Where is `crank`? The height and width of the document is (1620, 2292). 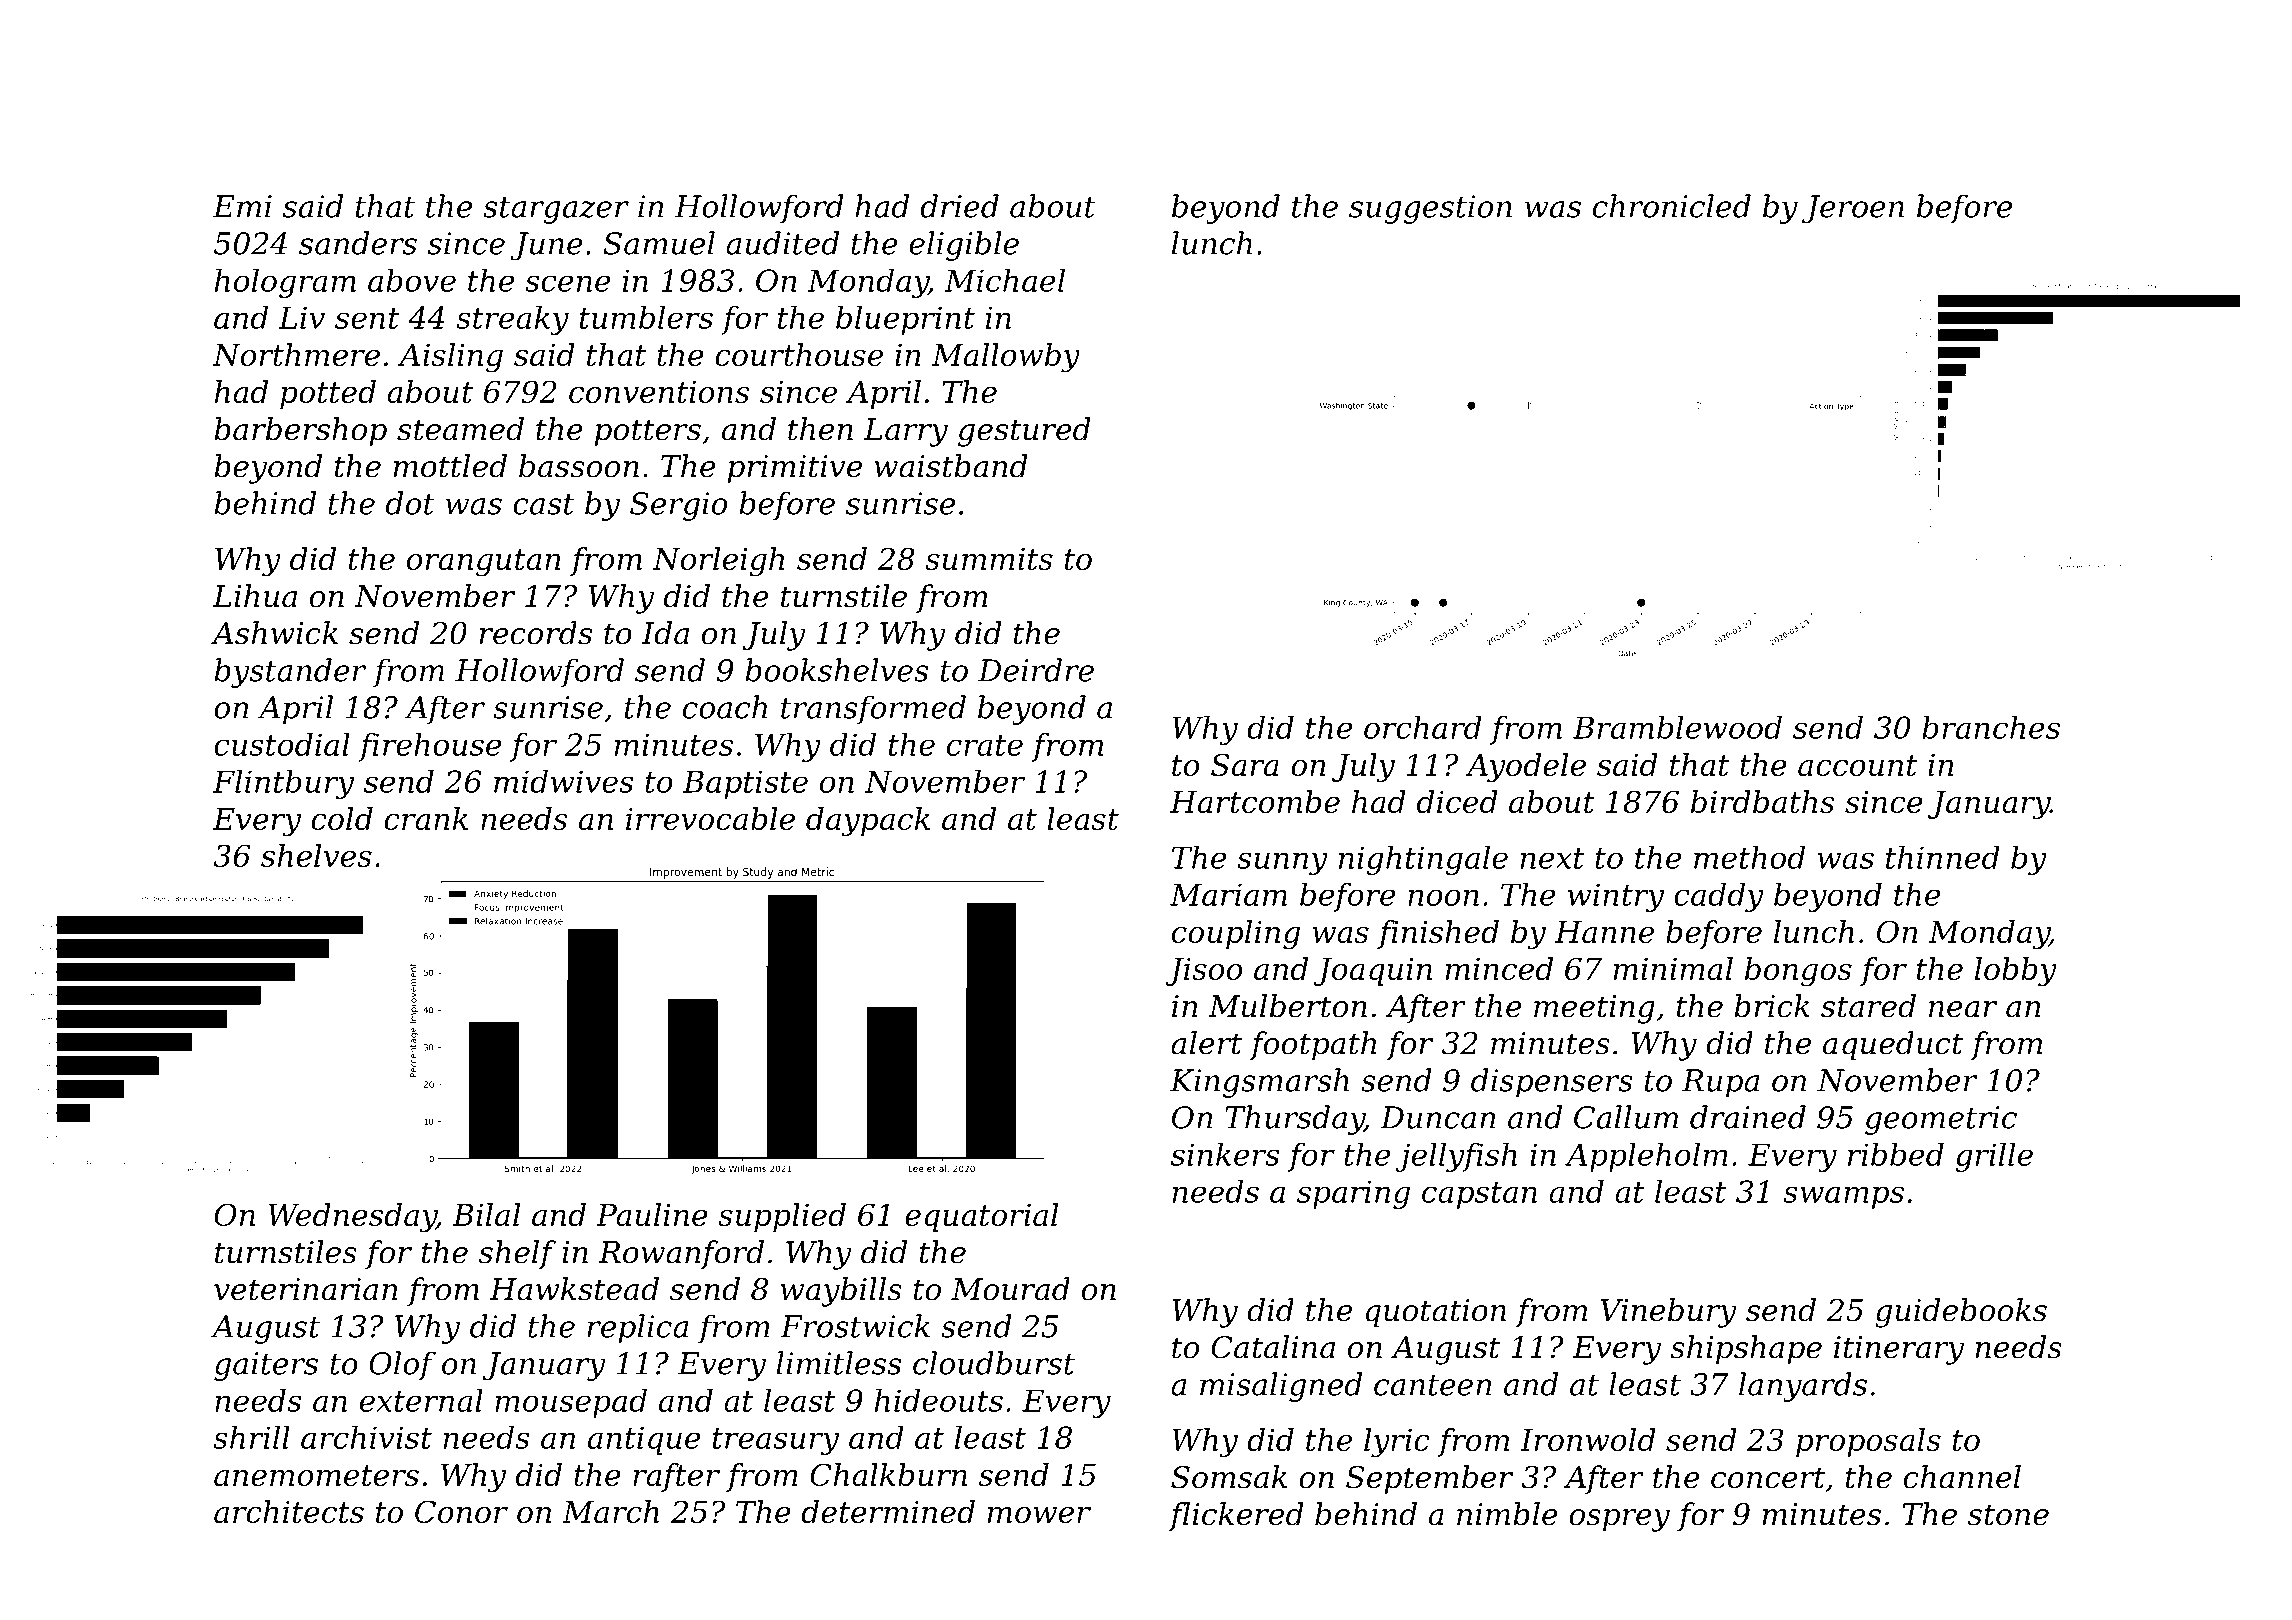
crank is located at coordinates (426, 818).
